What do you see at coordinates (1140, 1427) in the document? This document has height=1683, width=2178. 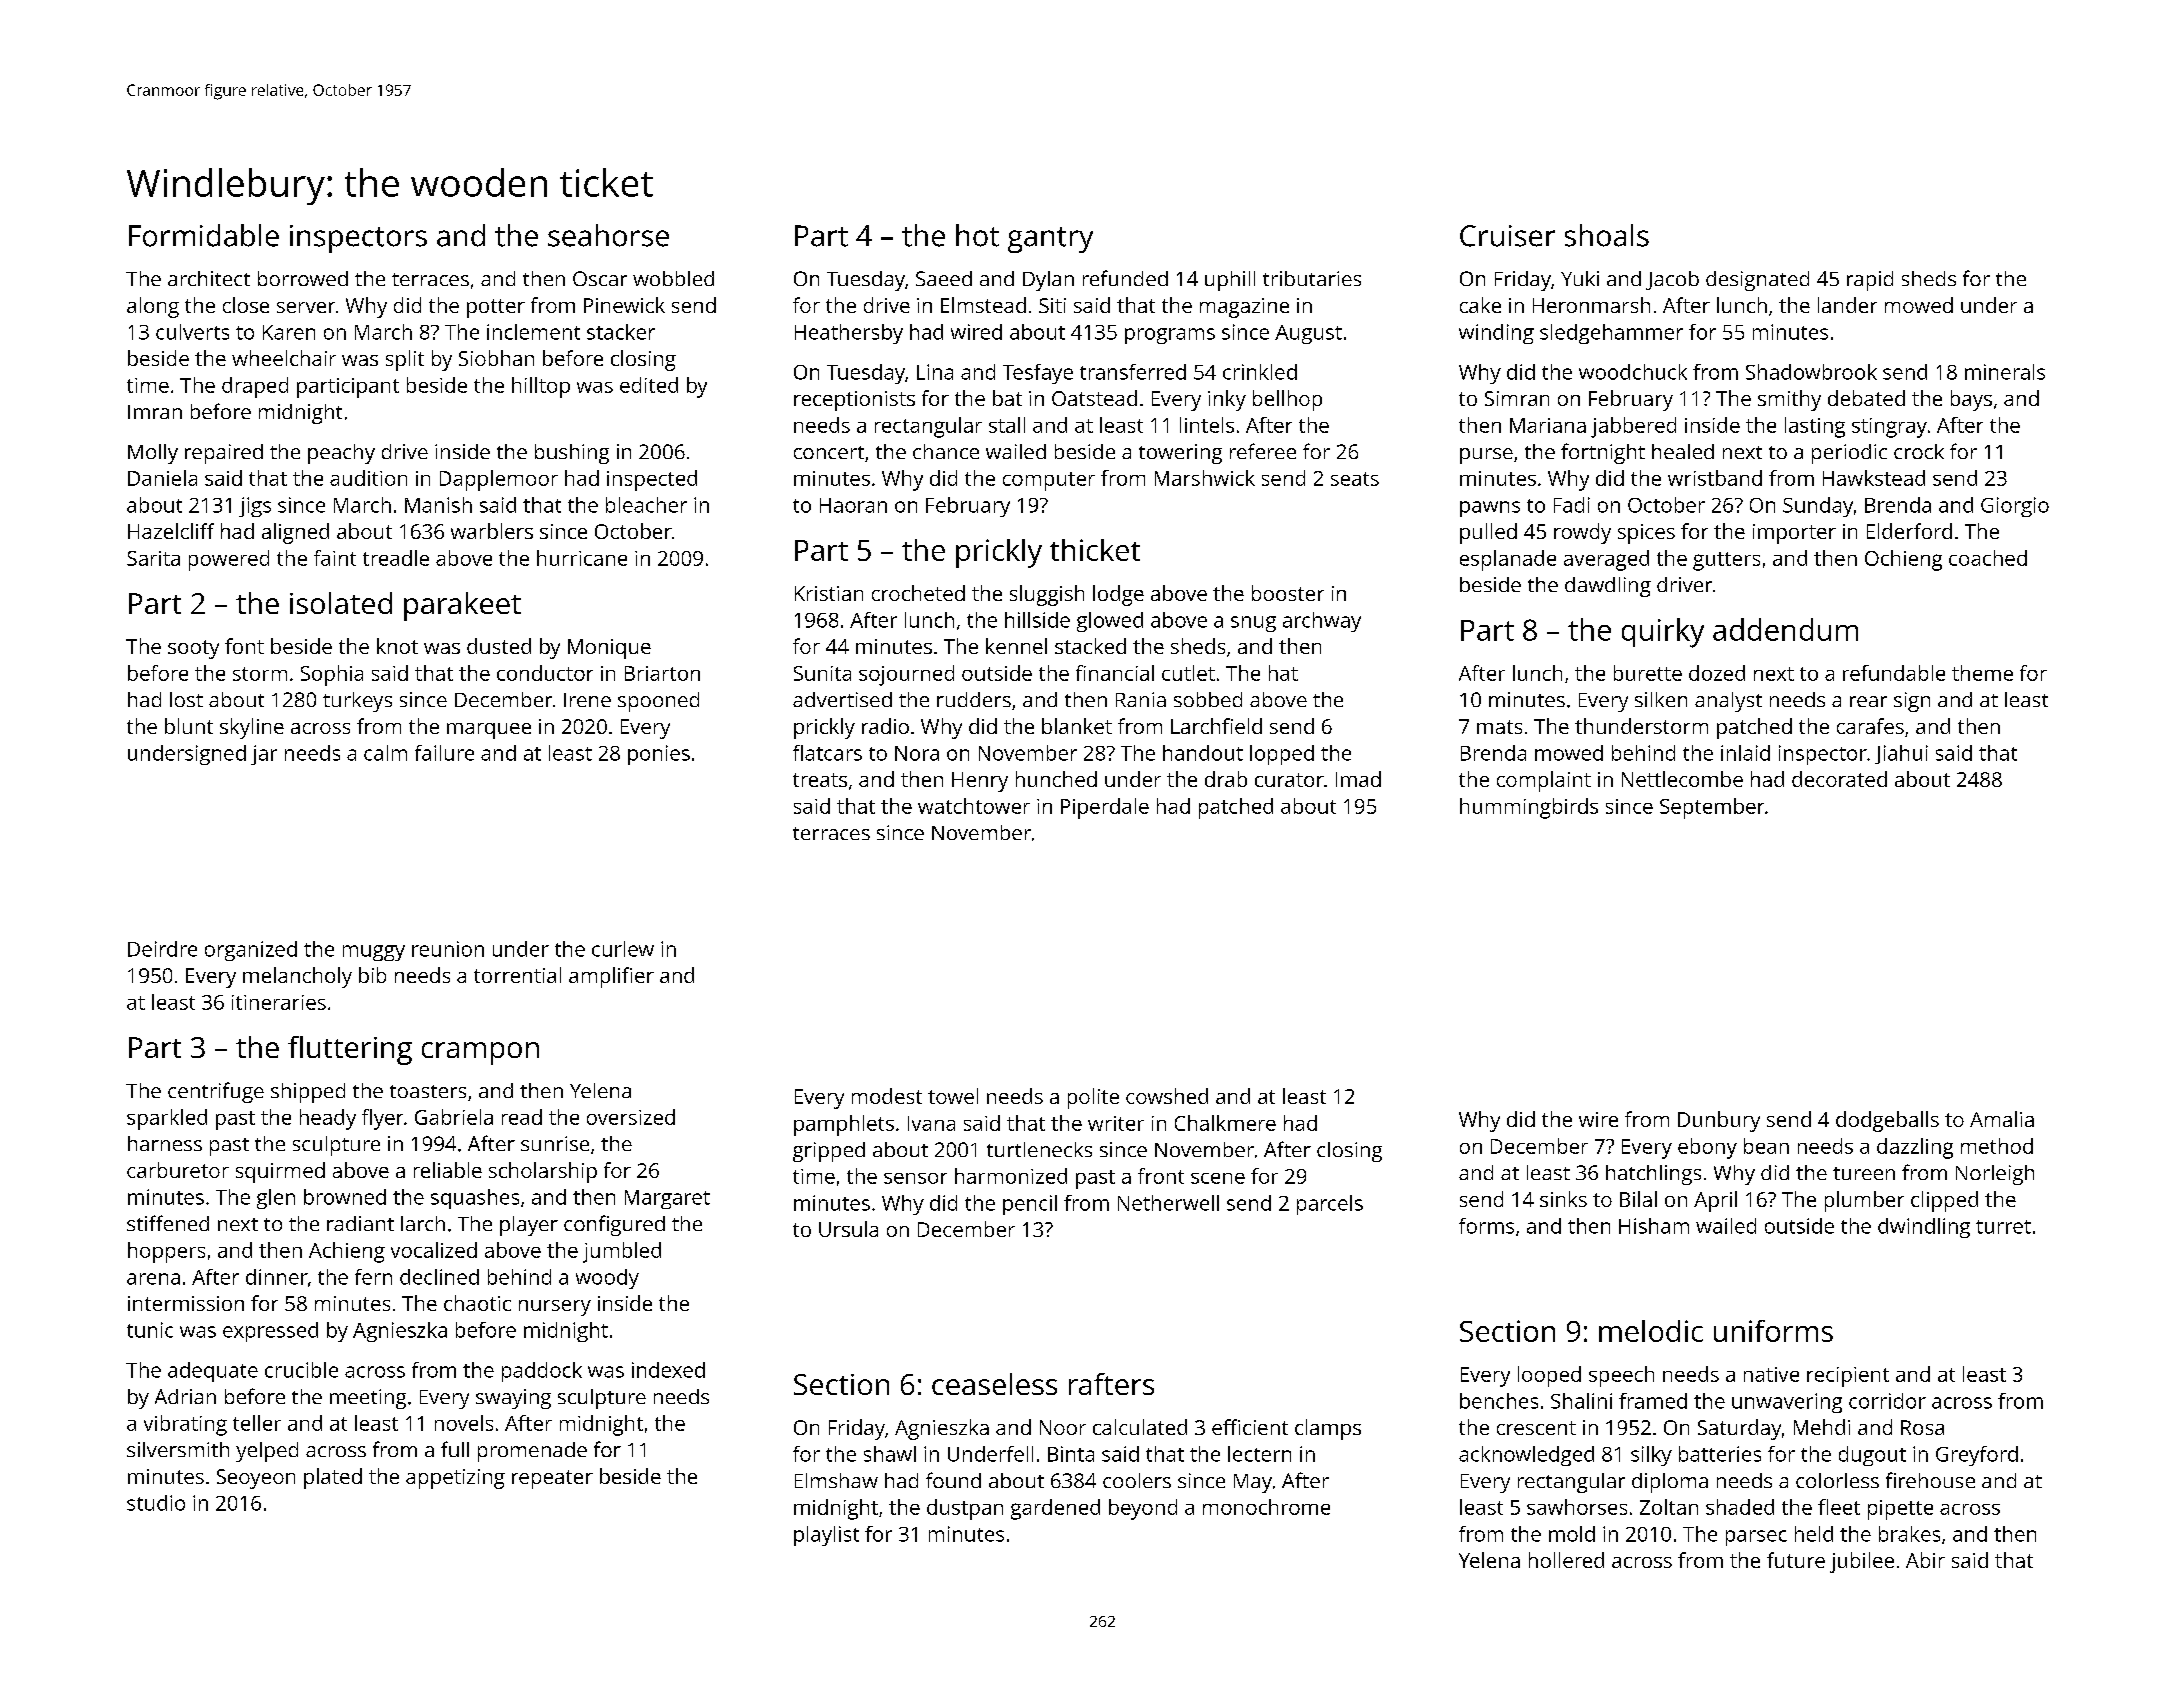 I see `calculated` at bounding box center [1140, 1427].
